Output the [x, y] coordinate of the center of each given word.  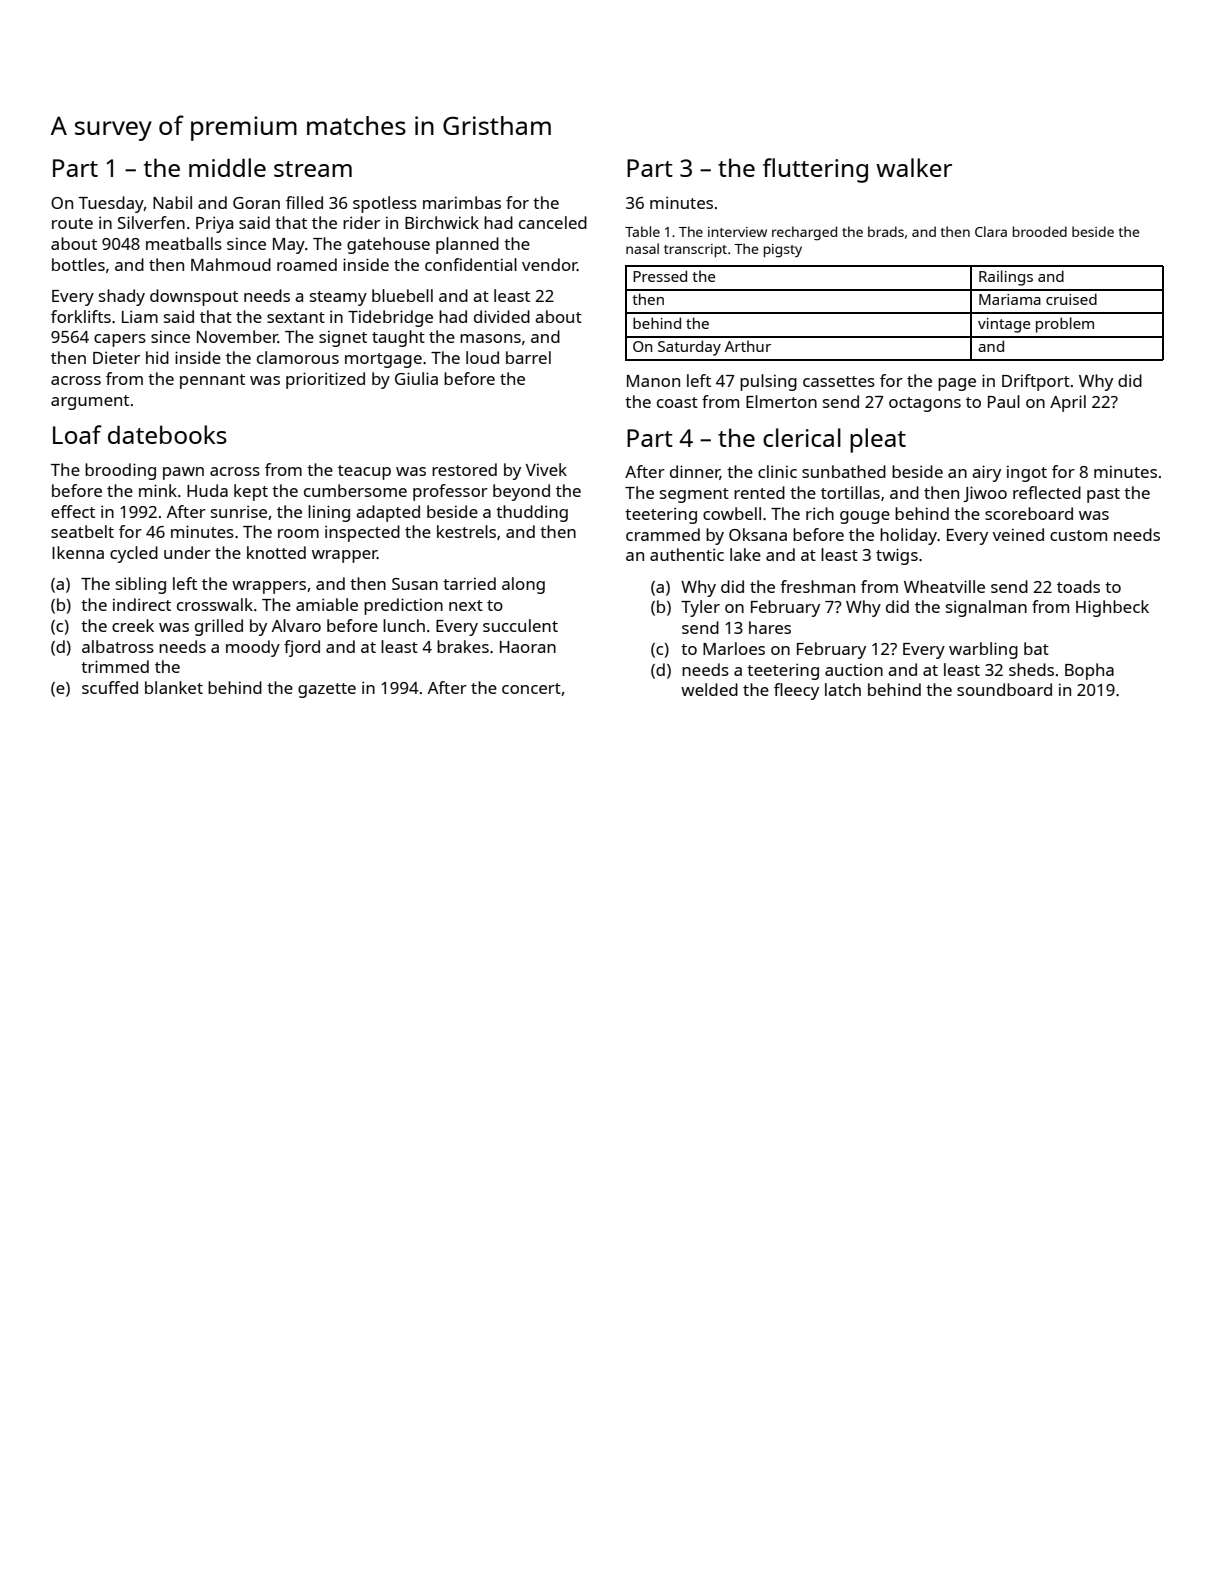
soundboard [1004, 689]
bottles [78, 264]
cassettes [839, 381]
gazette [327, 690]
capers [120, 340]
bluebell [402, 295]
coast [677, 402]
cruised [1071, 299]
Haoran [528, 647]
